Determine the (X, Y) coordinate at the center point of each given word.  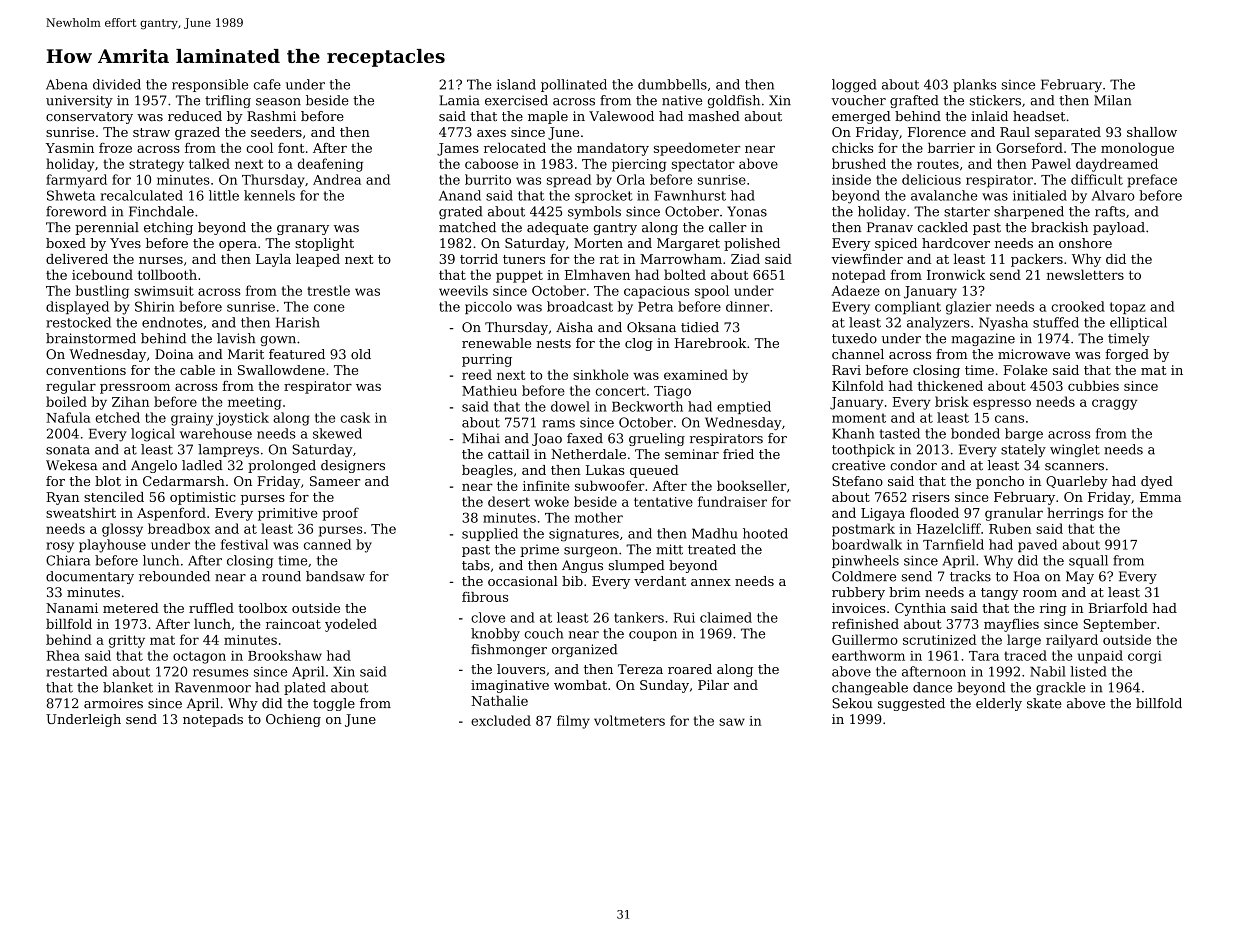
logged (854, 86)
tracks (970, 576)
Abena (67, 84)
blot (108, 481)
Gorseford (1029, 148)
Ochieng (293, 720)
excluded (501, 720)
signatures (584, 535)
